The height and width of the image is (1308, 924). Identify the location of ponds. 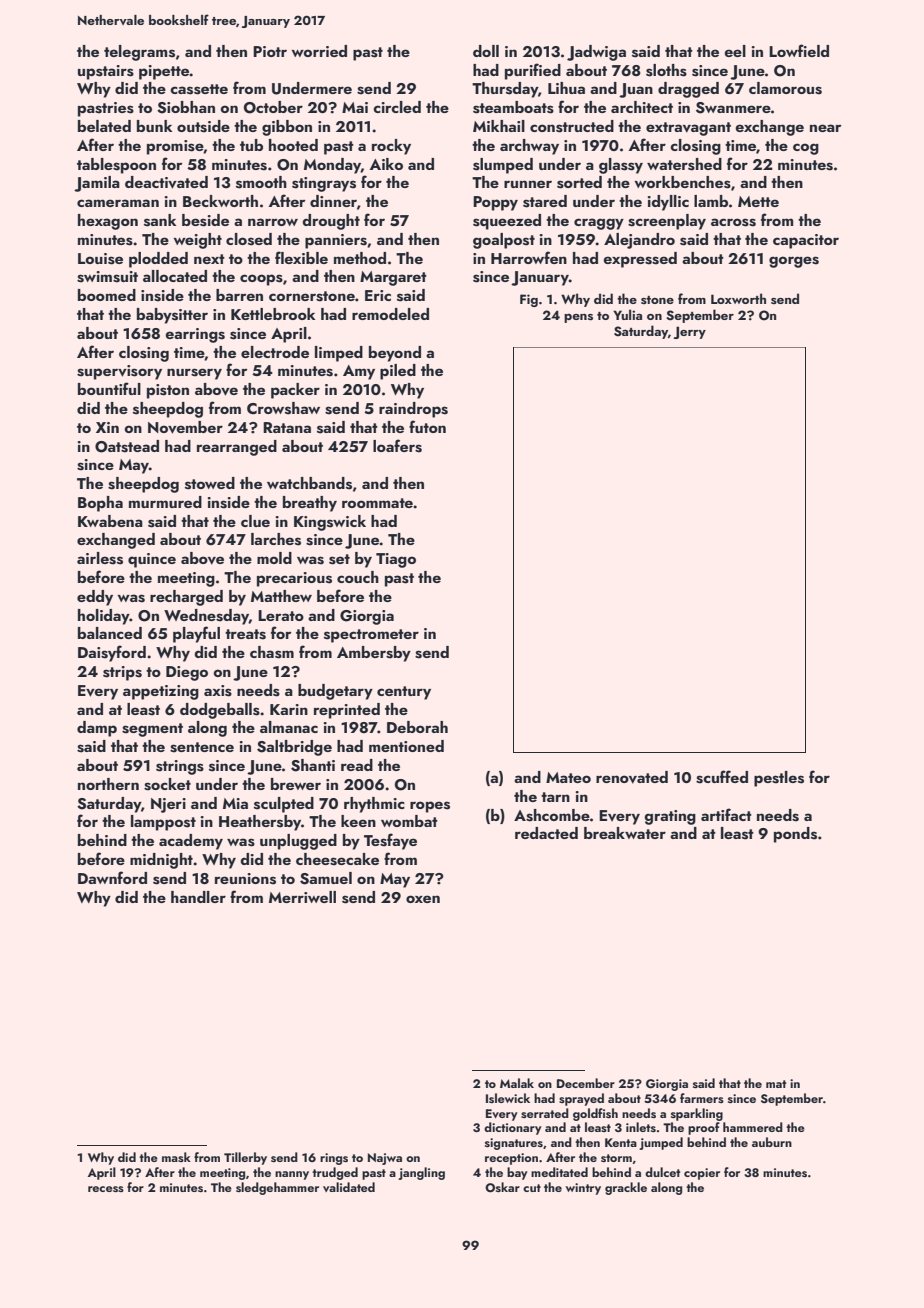
(795, 835).
